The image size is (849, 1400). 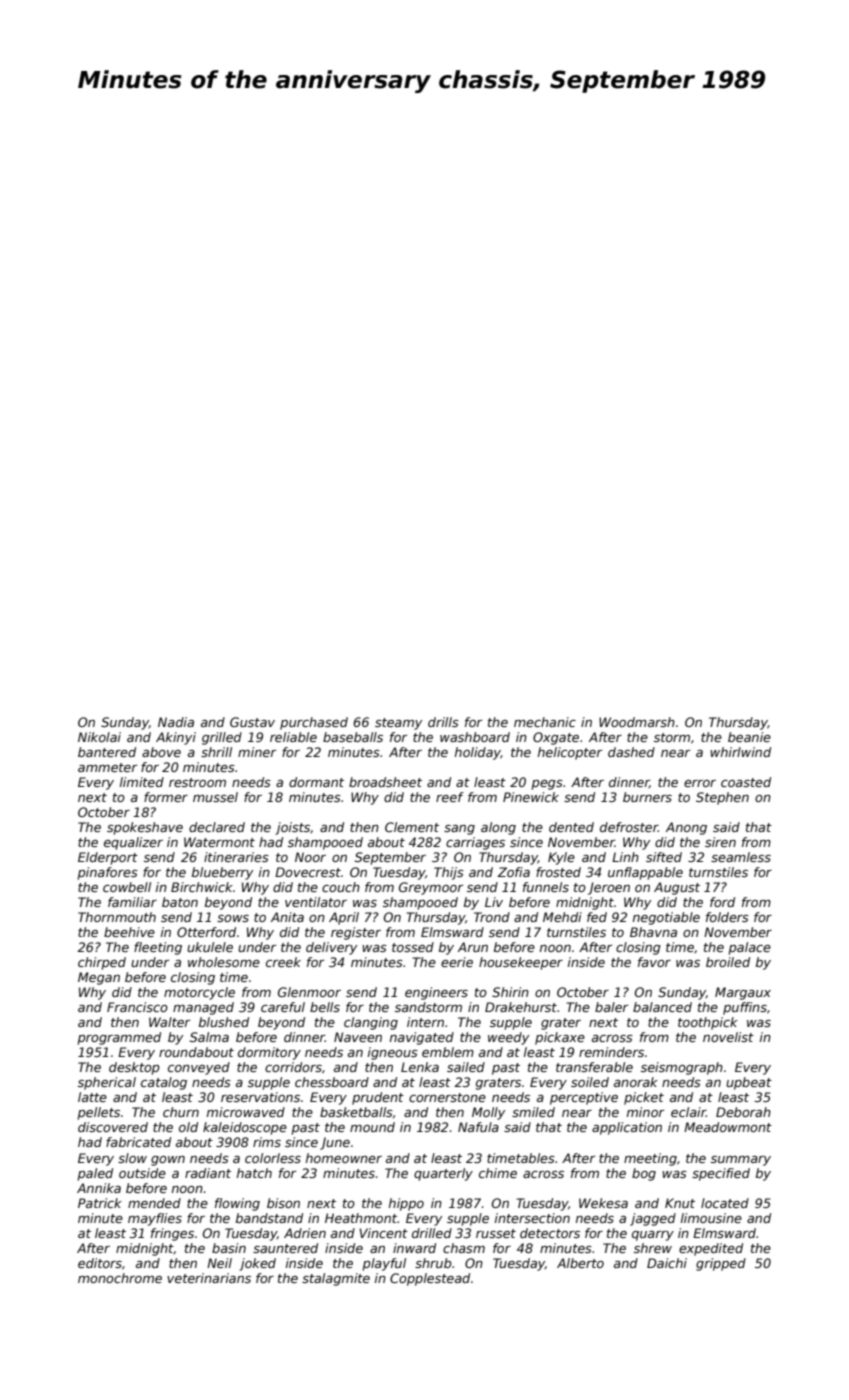 I want to click on seismograph, so click(x=682, y=1068).
